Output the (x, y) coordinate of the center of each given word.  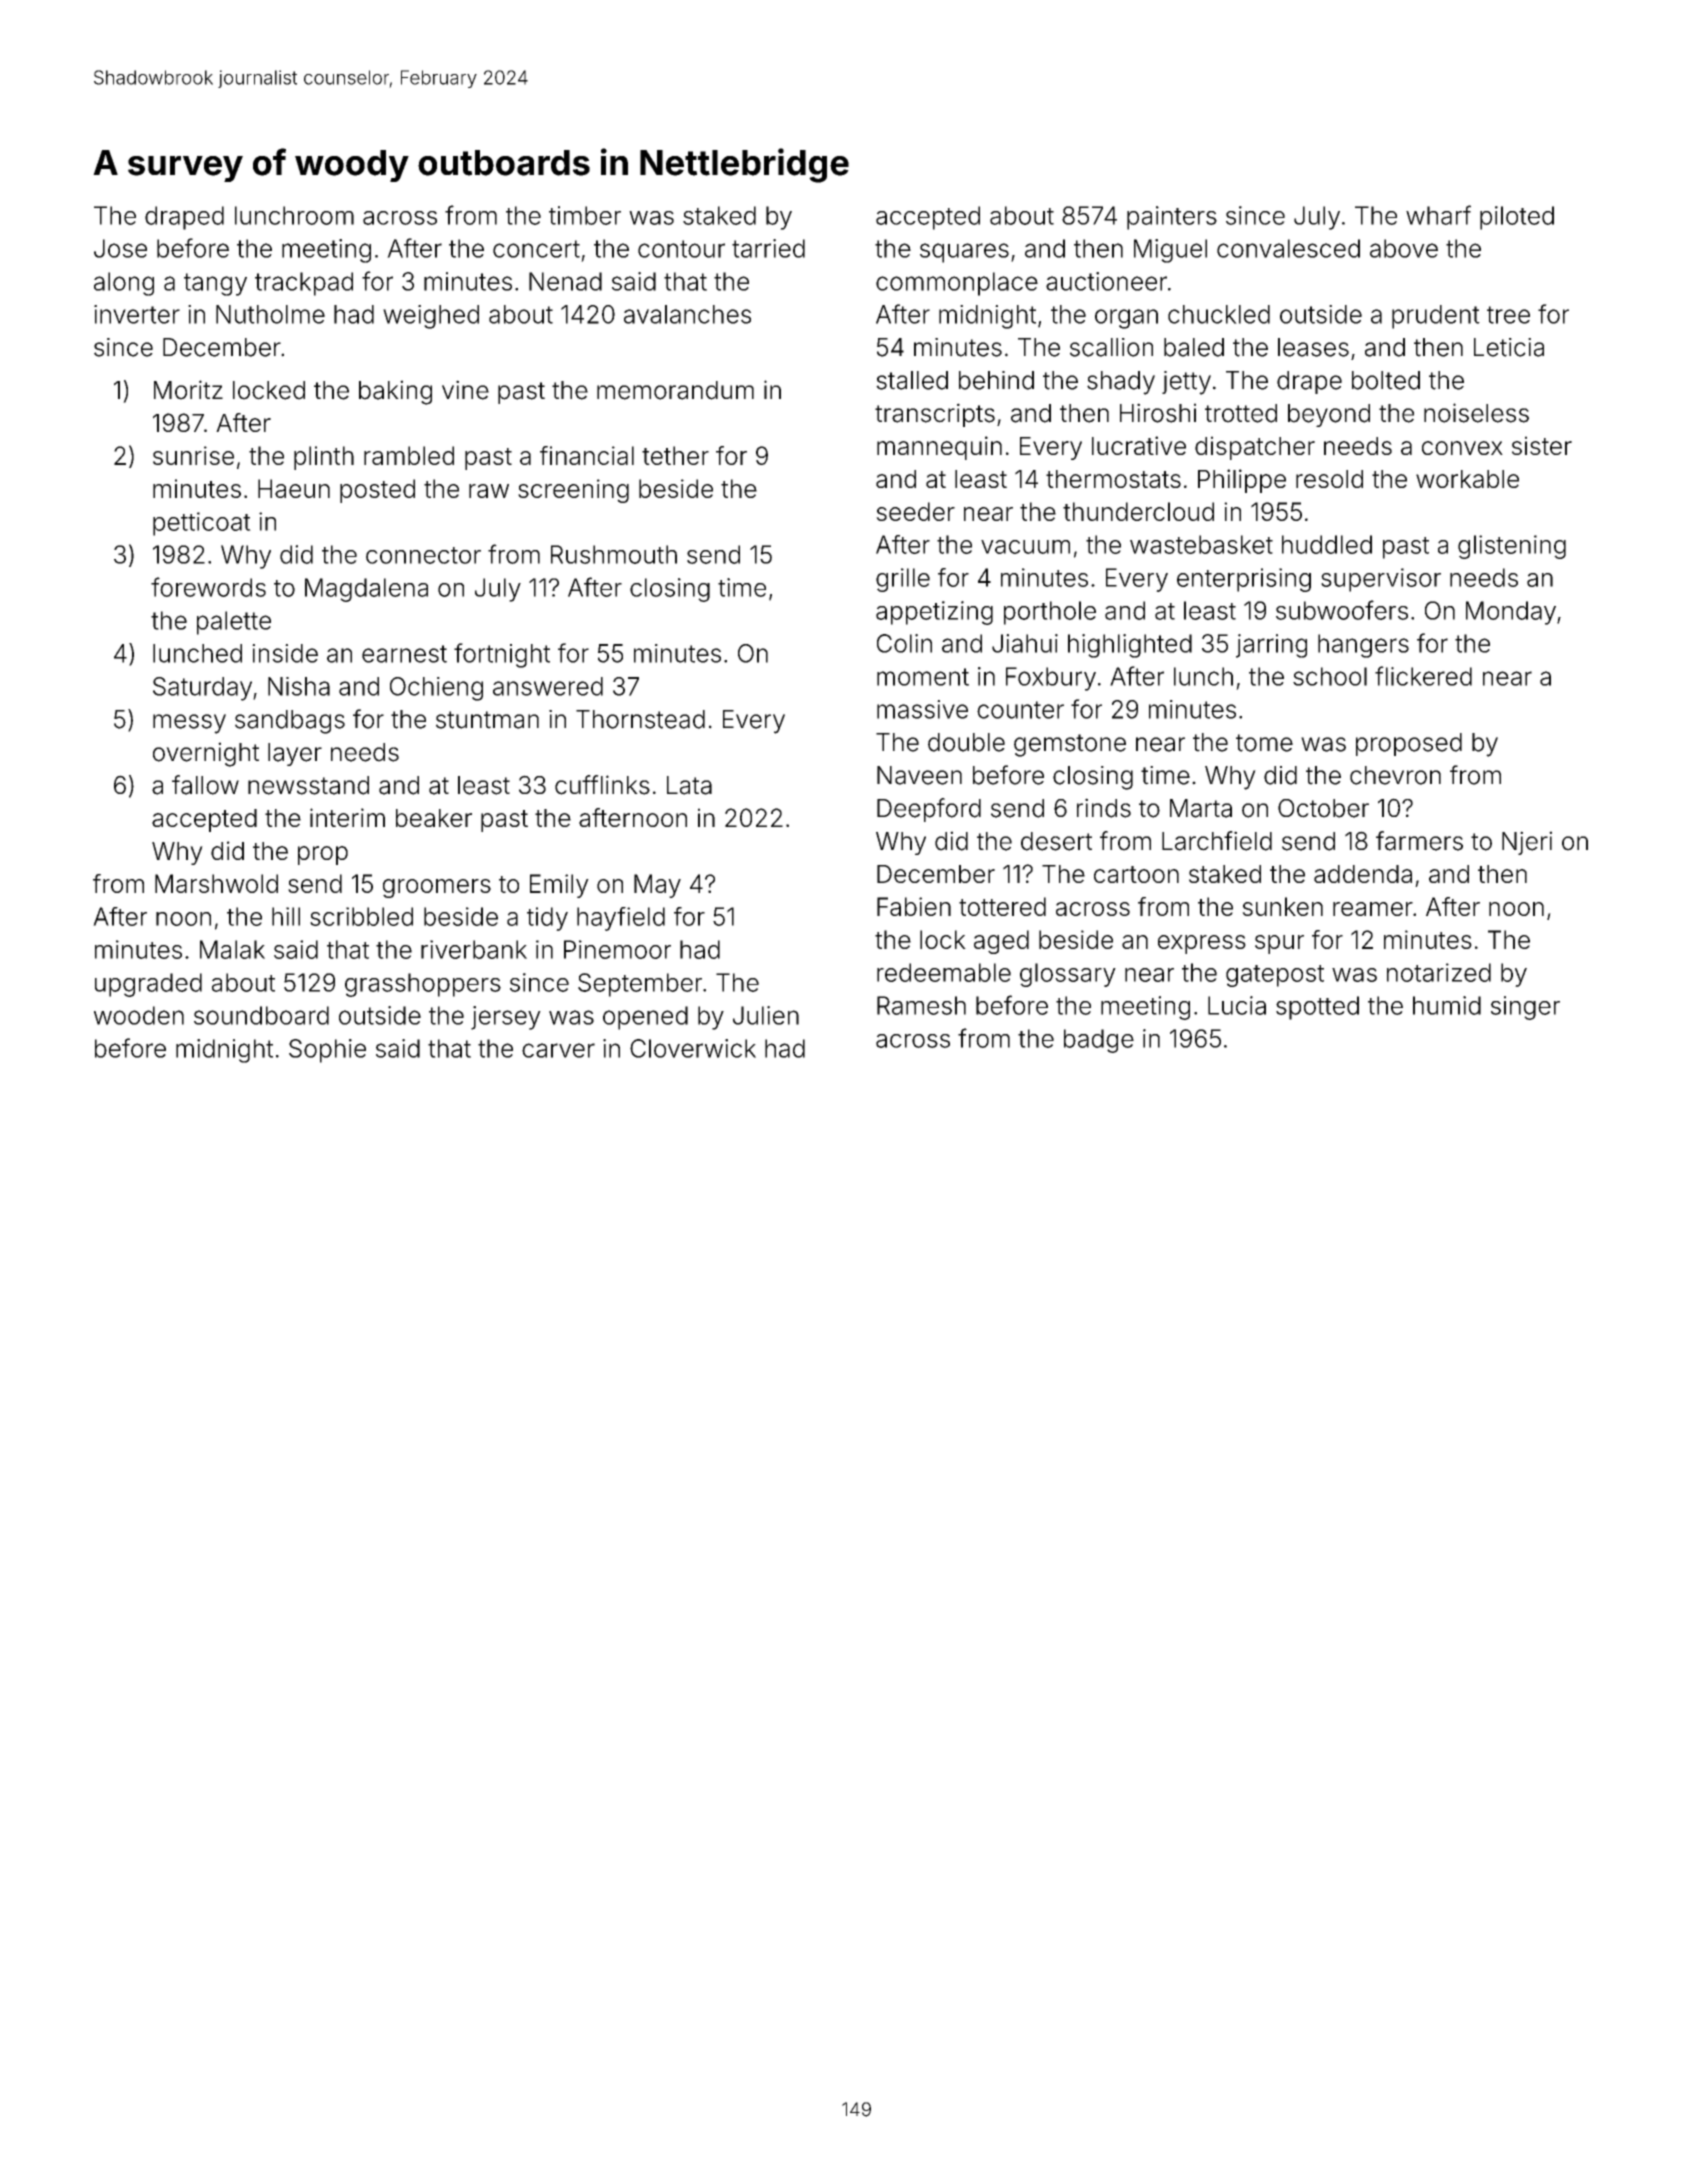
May (657, 886)
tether (675, 455)
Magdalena (366, 590)
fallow (205, 785)
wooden (139, 1015)
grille (903, 580)
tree (1508, 315)
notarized (1439, 972)
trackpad (304, 284)
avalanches (687, 314)
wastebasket (1201, 544)
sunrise (193, 455)
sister (1542, 445)
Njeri (1527, 843)
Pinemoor (617, 949)
